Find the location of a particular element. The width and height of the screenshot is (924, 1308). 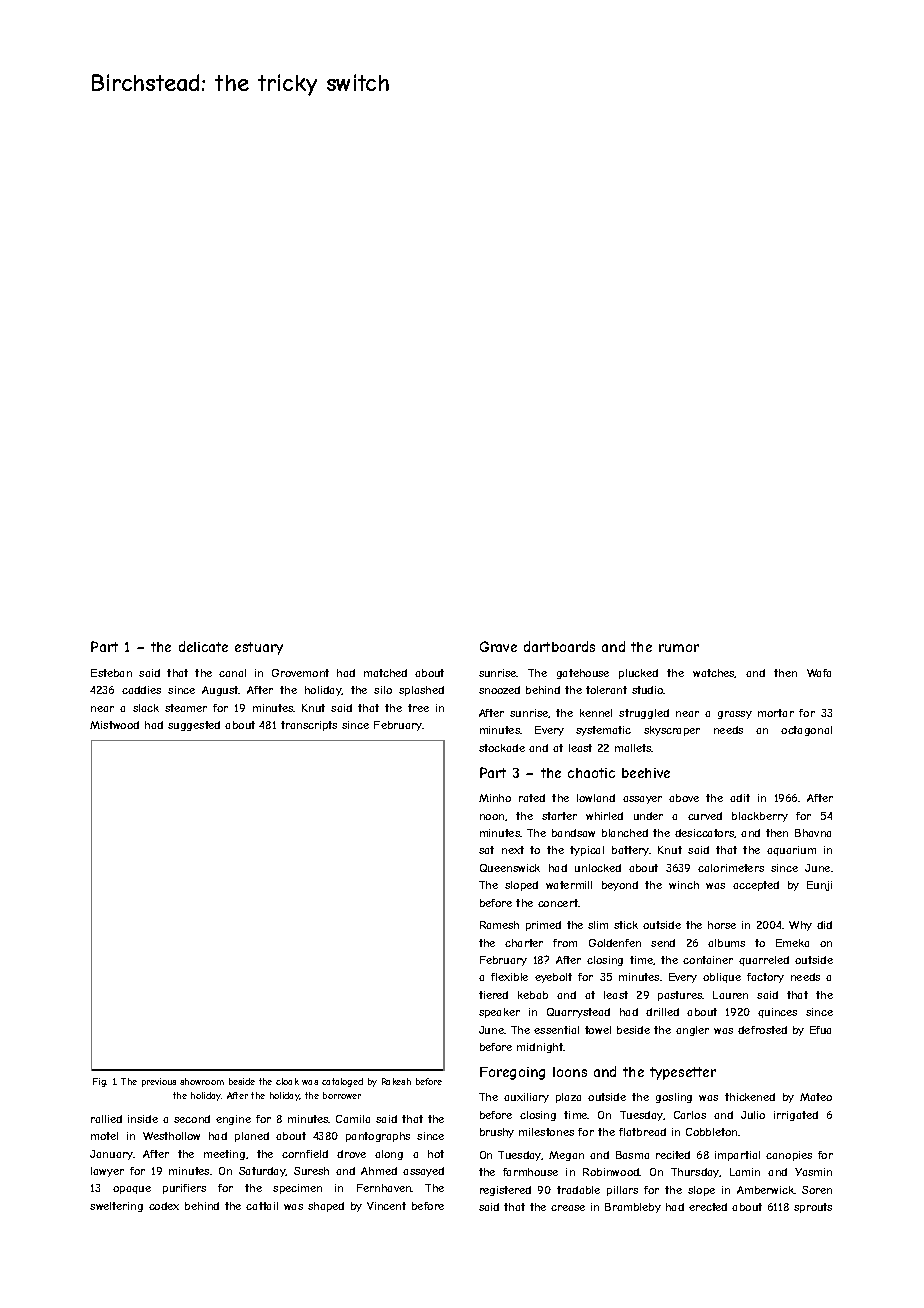

horse is located at coordinates (722, 925).
